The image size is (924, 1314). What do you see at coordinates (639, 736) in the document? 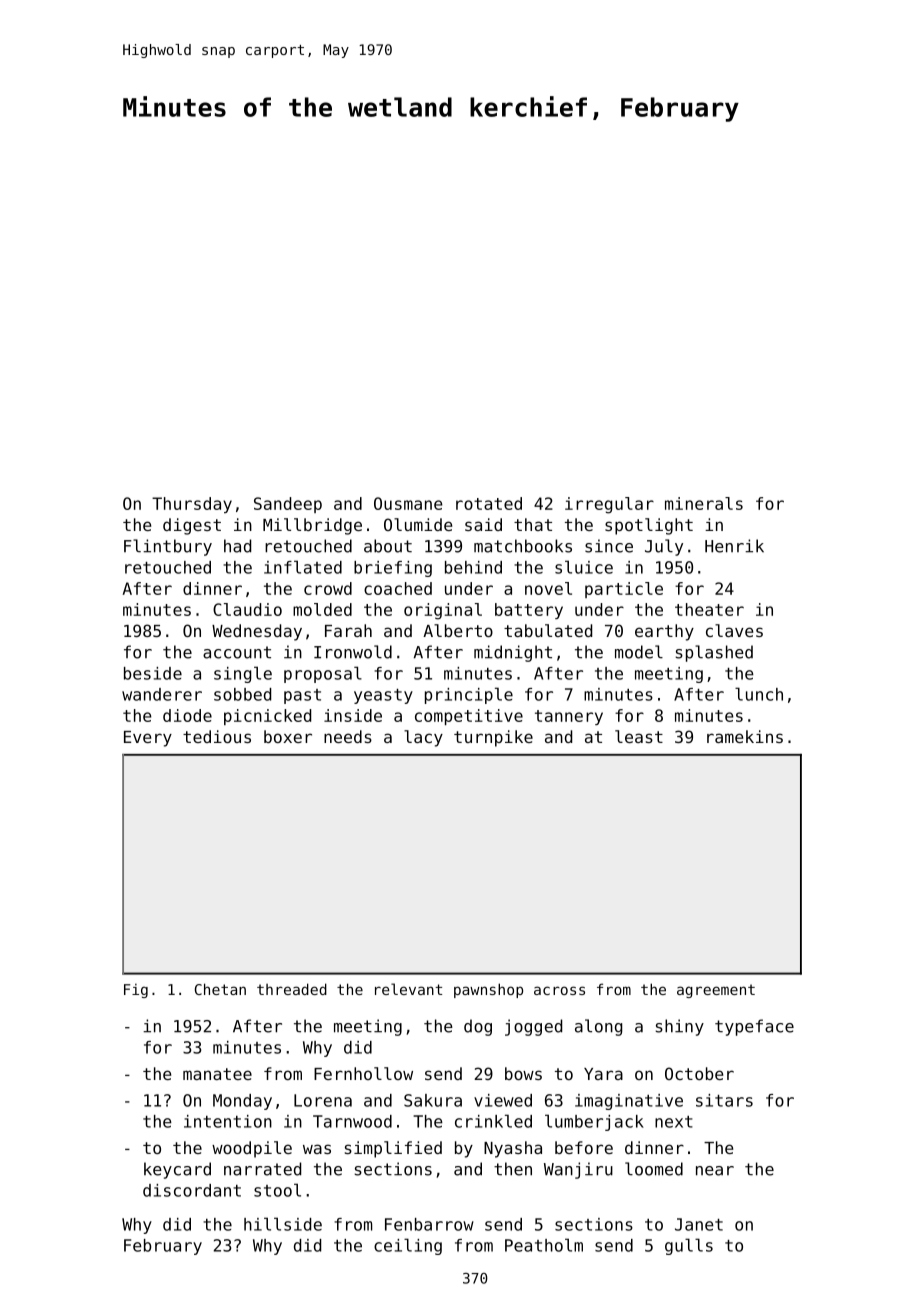
I see `least` at bounding box center [639, 736].
